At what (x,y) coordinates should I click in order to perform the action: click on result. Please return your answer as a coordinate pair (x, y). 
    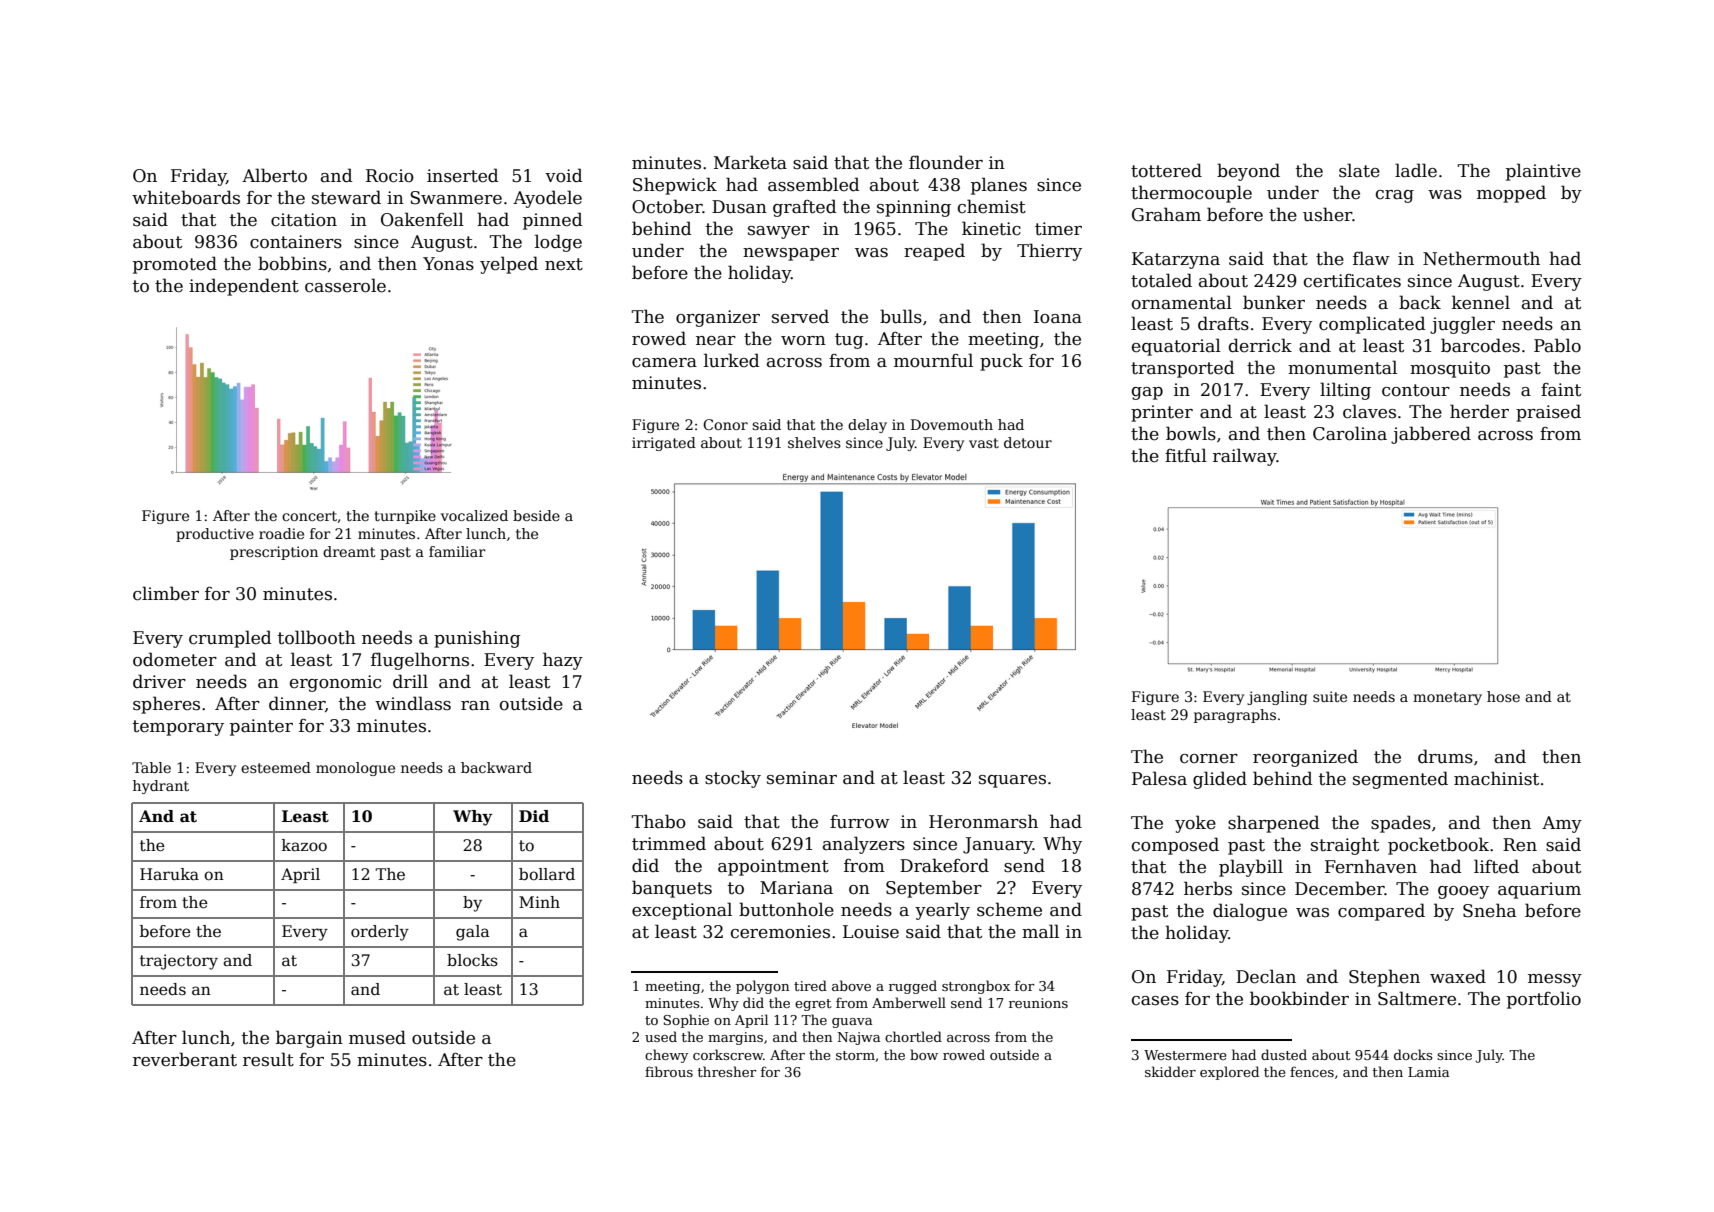
    Looking at the image, I should click on (268, 1059).
